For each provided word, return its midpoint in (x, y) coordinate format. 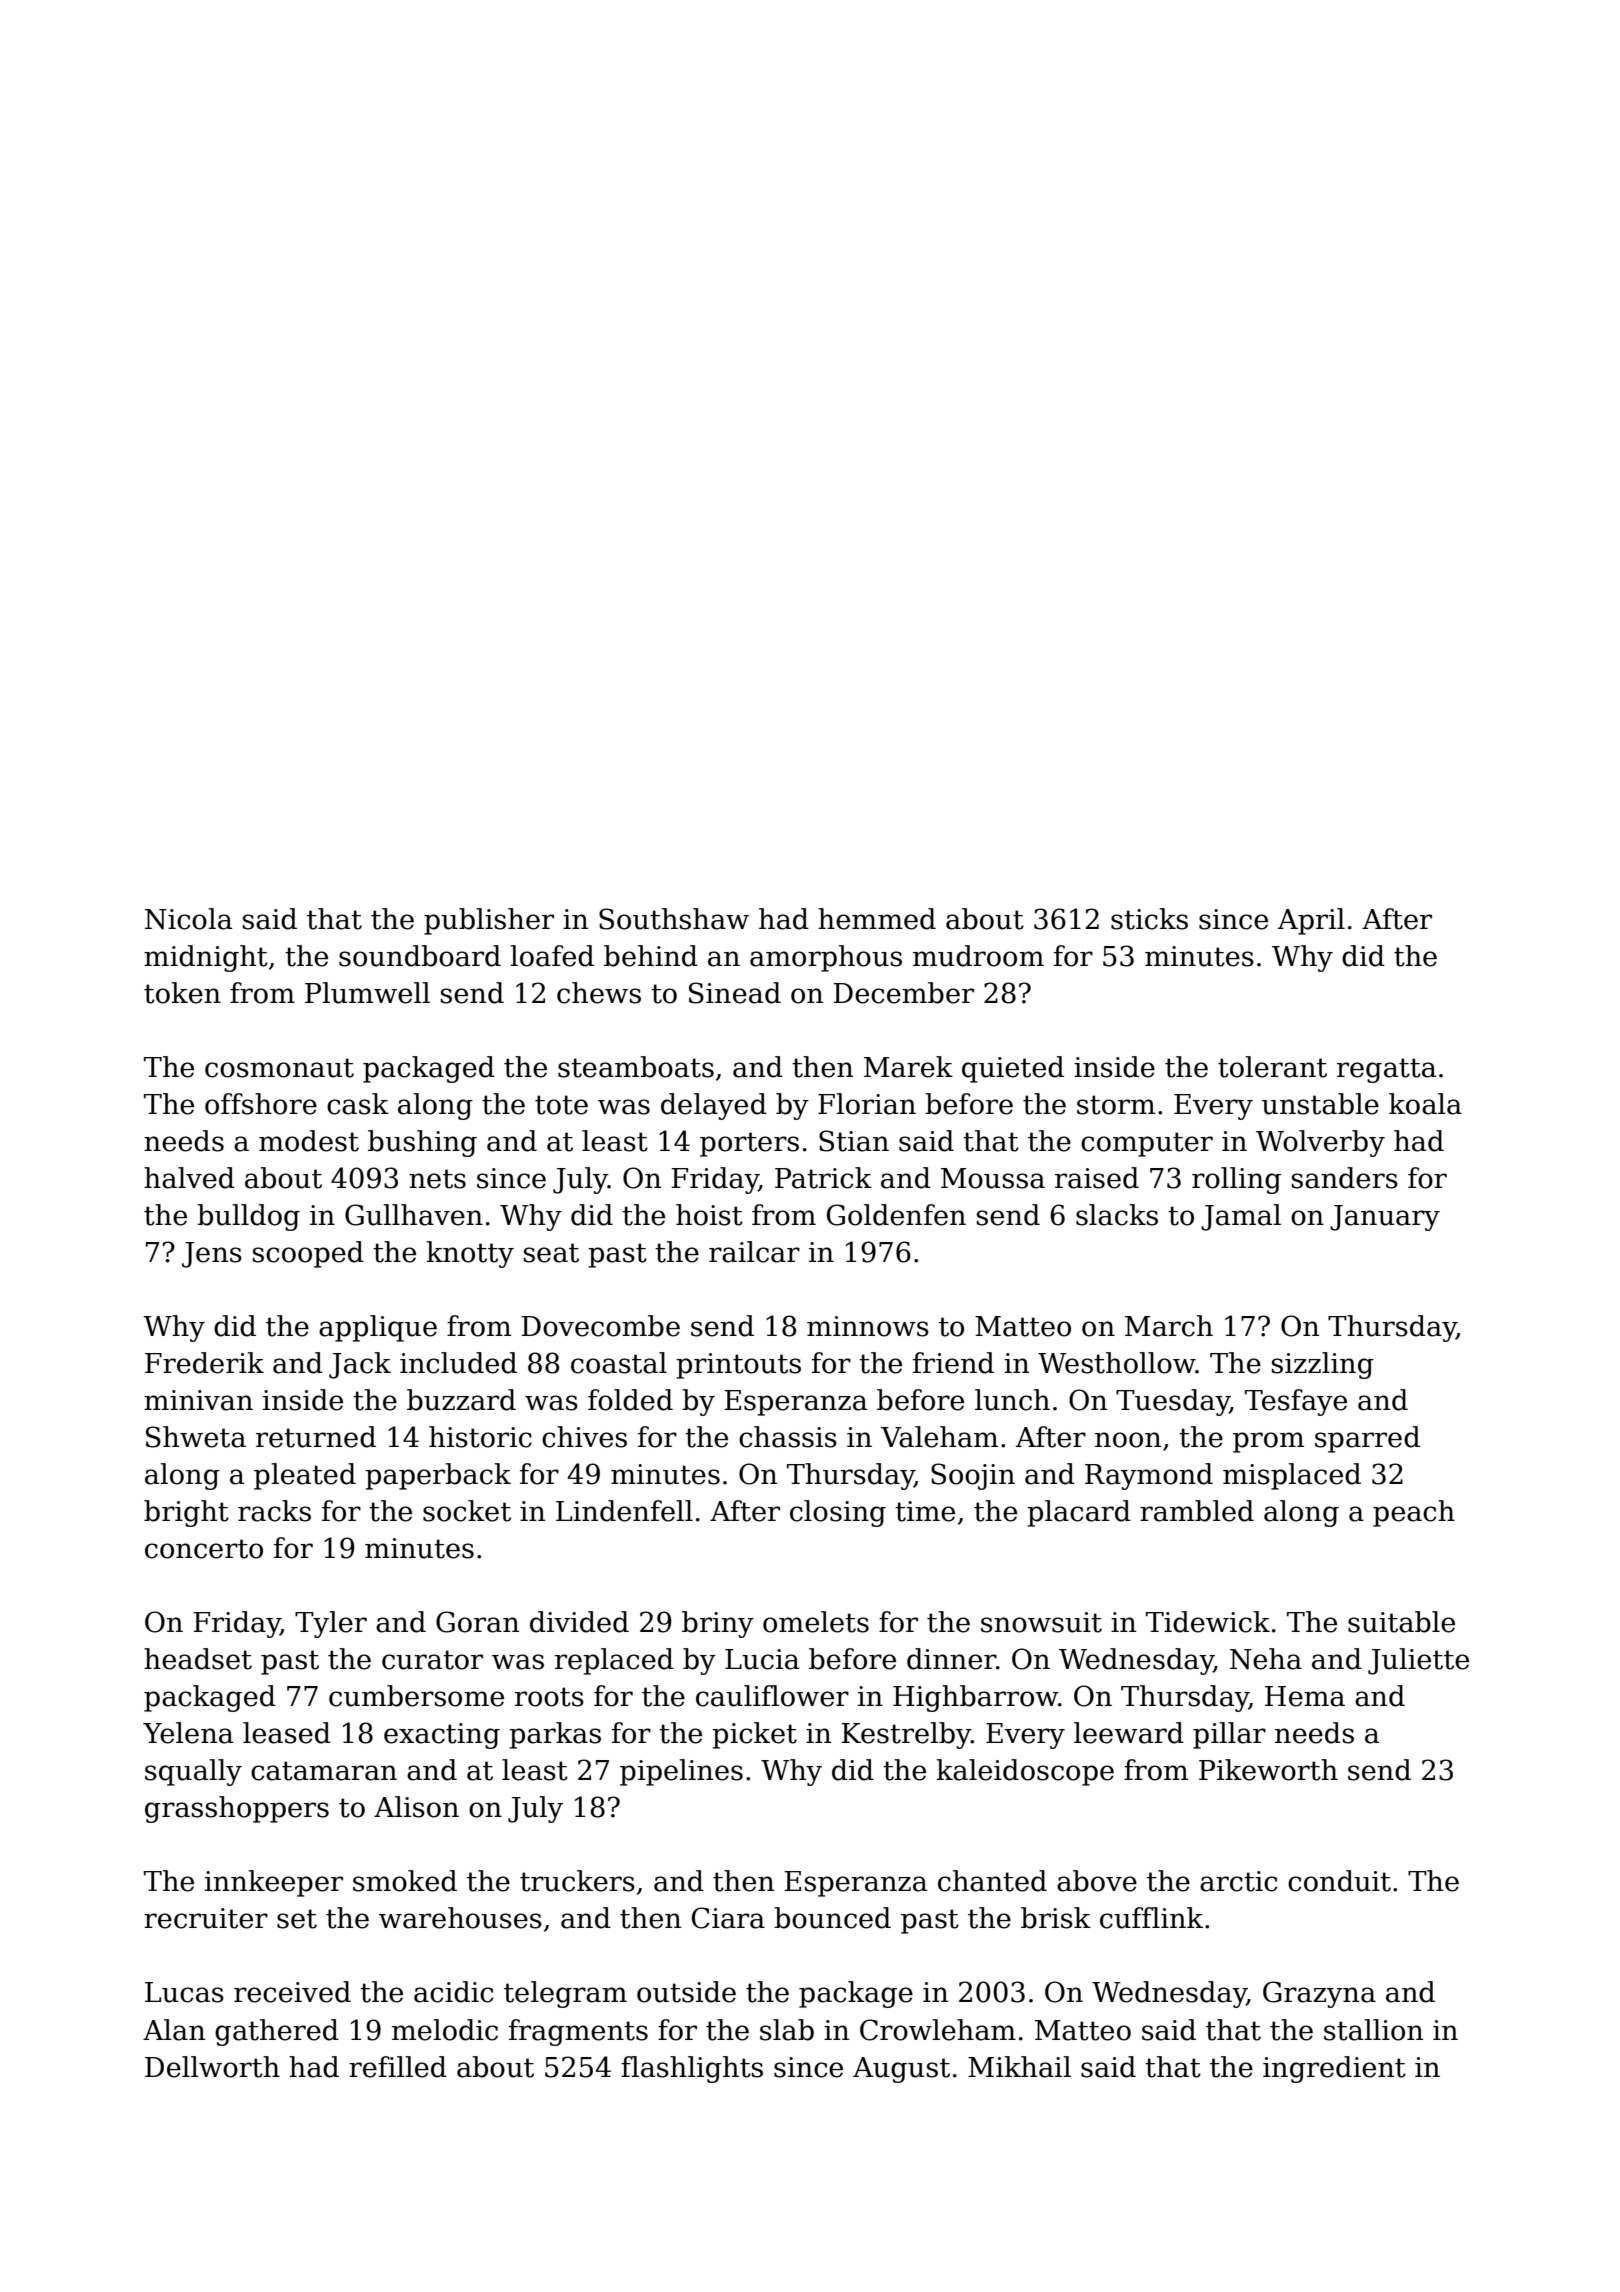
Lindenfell (624, 1511)
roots (549, 1697)
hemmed (877, 919)
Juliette (1418, 1661)
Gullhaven (414, 1215)
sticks (1149, 919)
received (292, 1992)
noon (1128, 1440)
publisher (489, 921)
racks (274, 1511)
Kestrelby (906, 1735)
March (1169, 1326)
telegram (565, 1994)
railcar (754, 1252)
